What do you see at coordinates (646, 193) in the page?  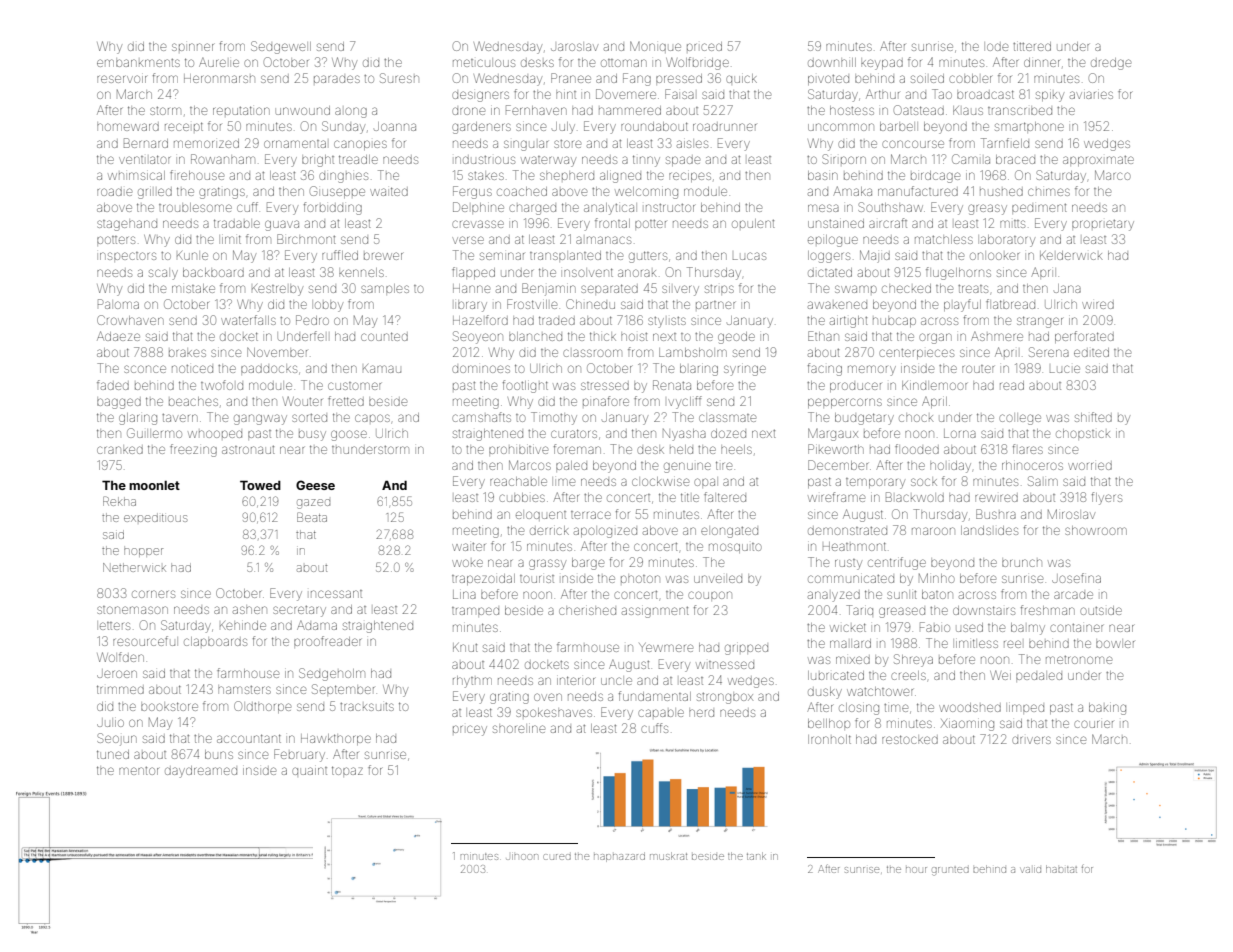 I see `welcoming` at bounding box center [646, 193].
